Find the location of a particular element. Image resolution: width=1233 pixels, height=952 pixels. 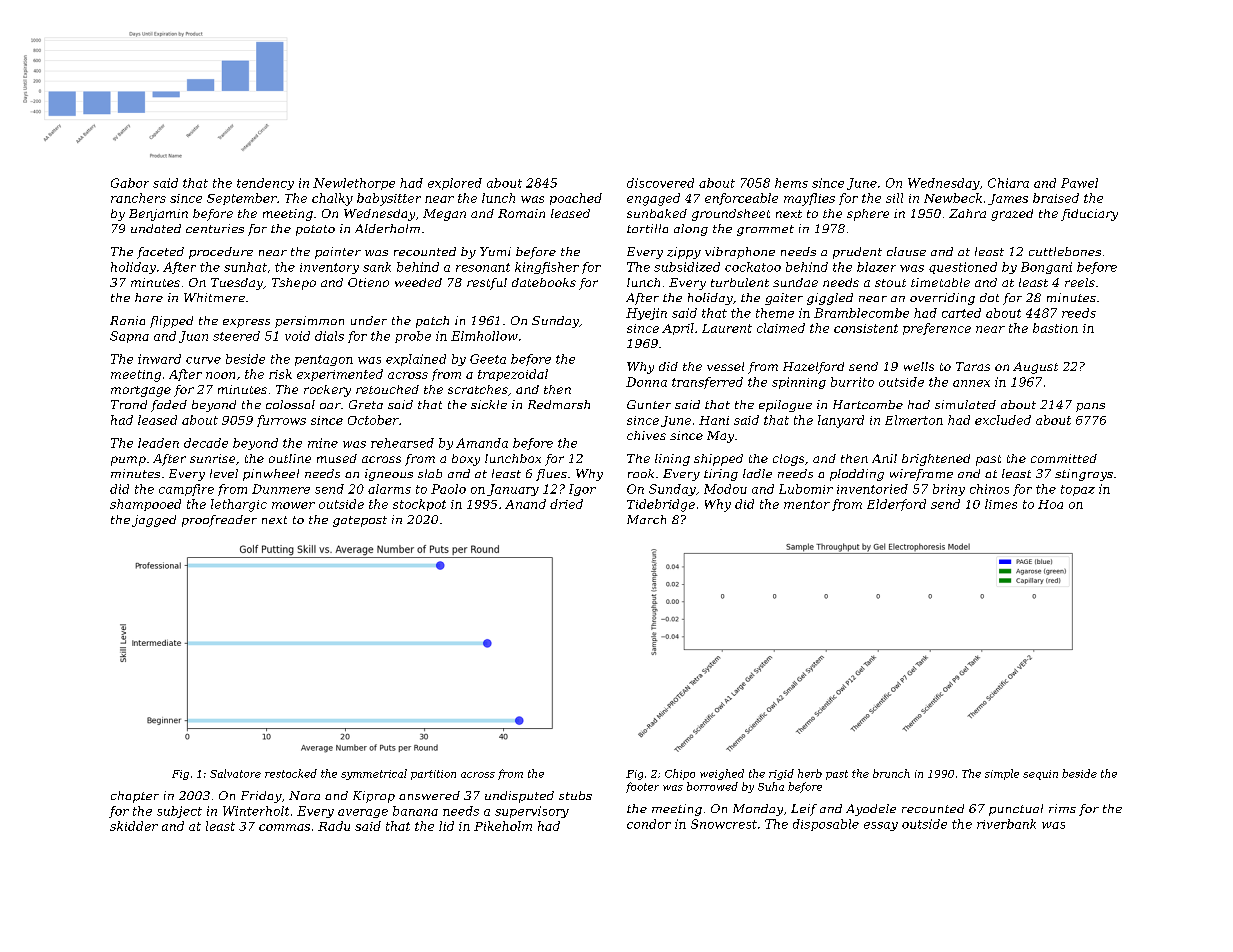

brunch is located at coordinates (891, 773).
